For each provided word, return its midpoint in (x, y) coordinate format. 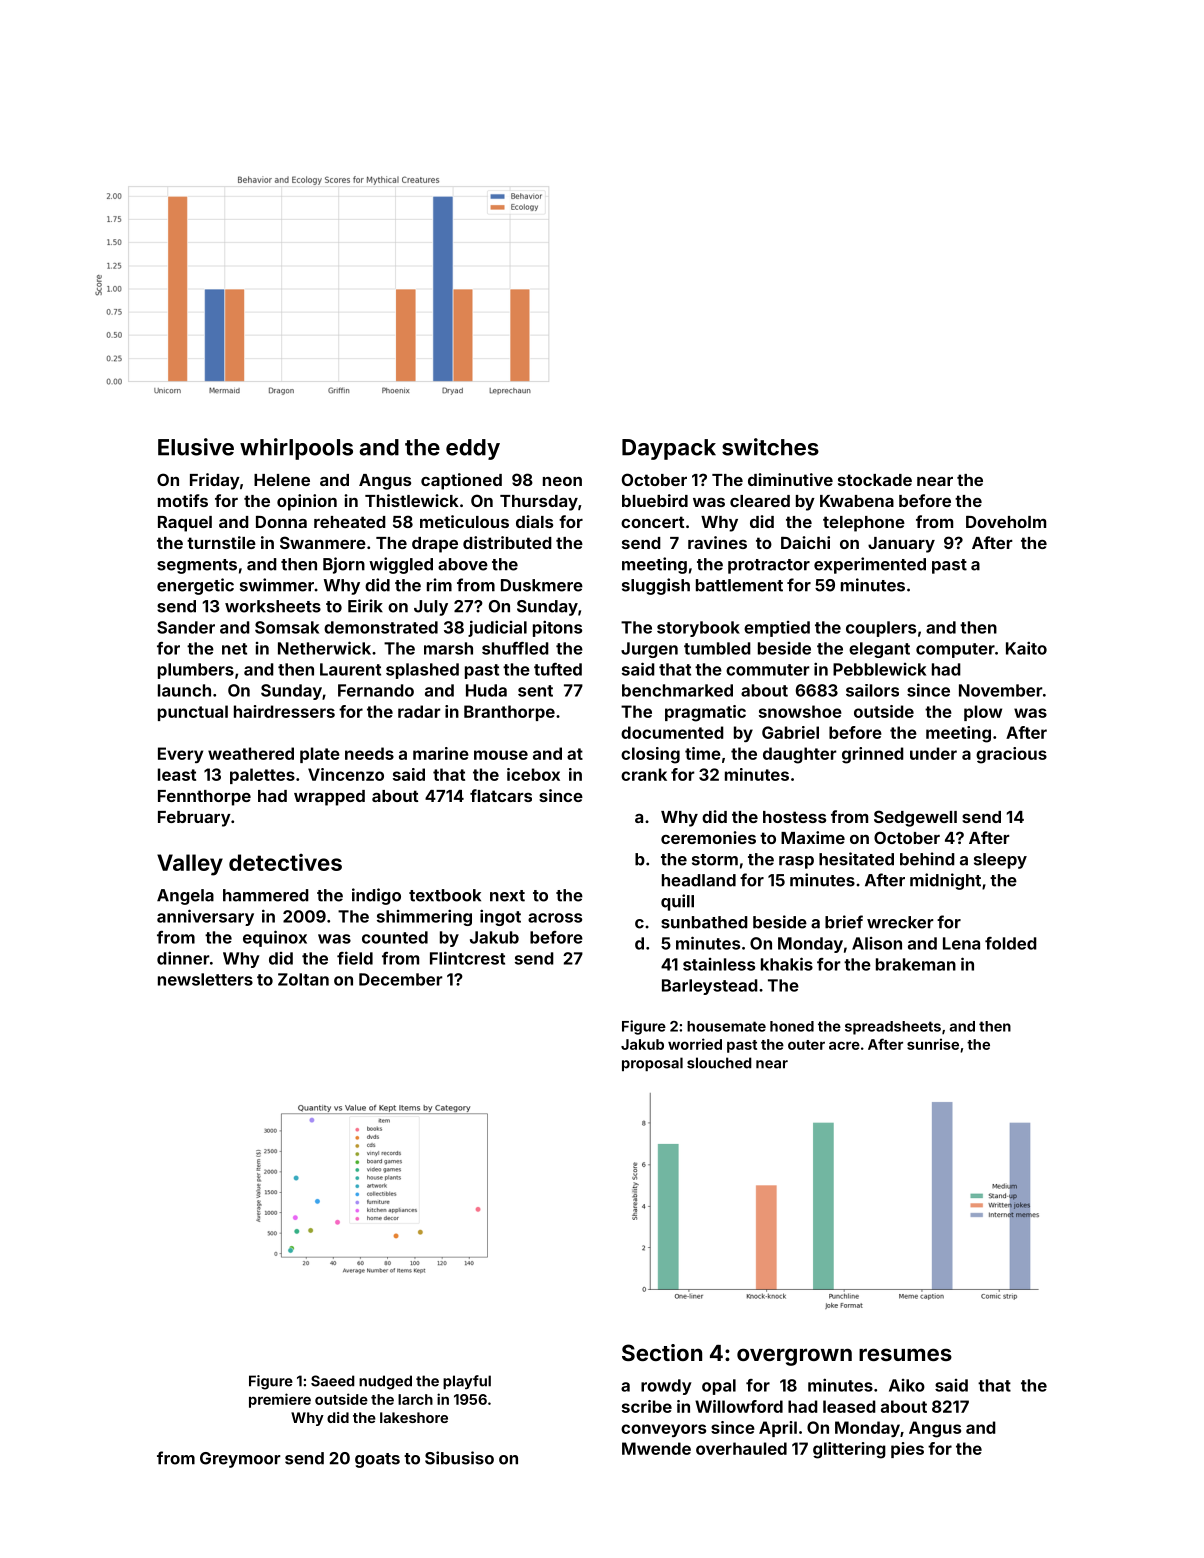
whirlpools (296, 449)
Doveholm (1006, 522)
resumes (905, 1354)
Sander (186, 627)
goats (377, 1460)
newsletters (205, 979)
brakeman (916, 964)
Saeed (333, 1381)
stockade (875, 480)
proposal (652, 1064)
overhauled (741, 1448)
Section (662, 1352)
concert (652, 522)
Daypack (669, 449)
